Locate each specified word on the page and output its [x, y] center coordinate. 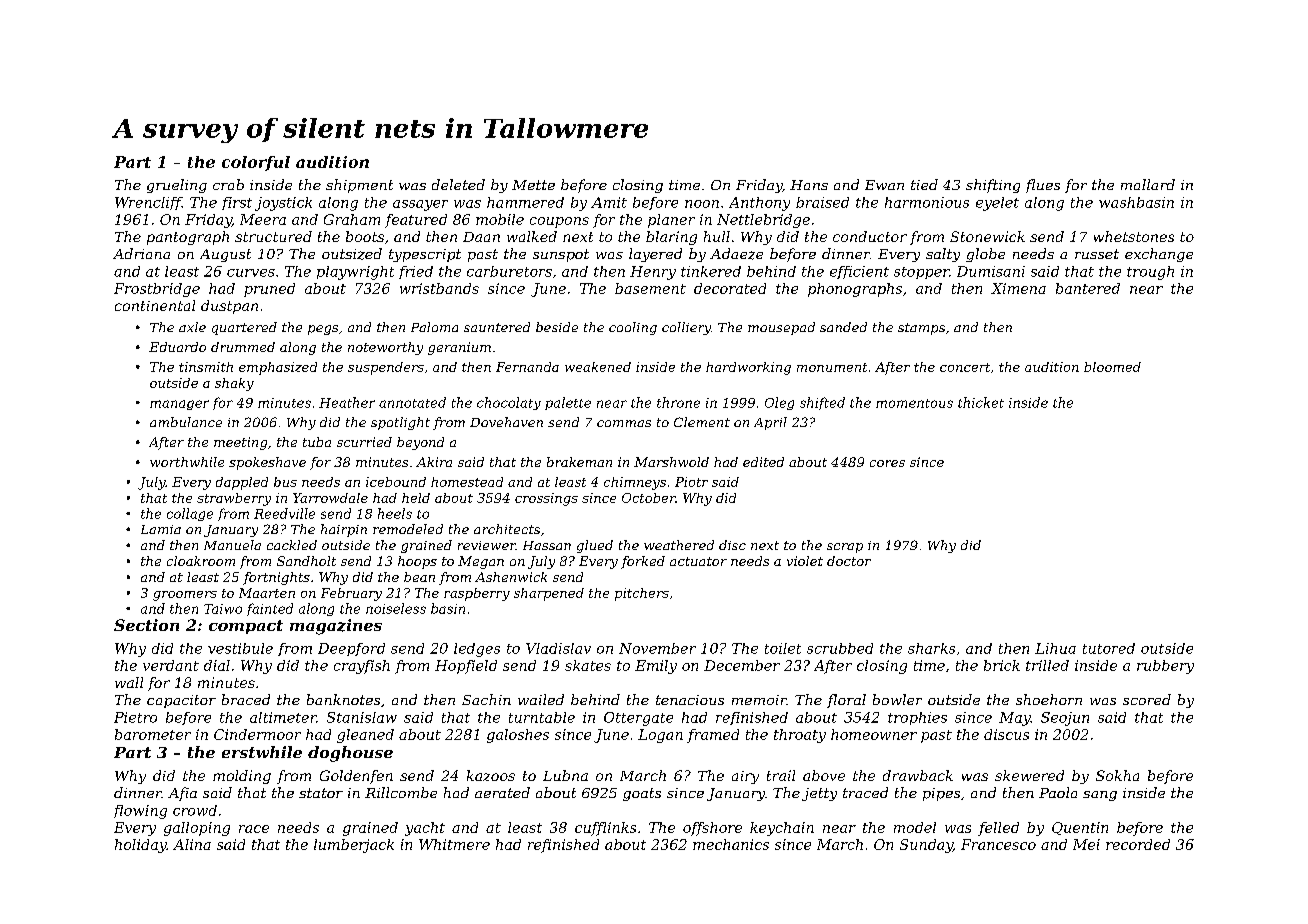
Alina [192, 844]
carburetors [509, 271]
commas [624, 423]
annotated [412, 402]
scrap [845, 548]
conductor [870, 236]
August [225, 255]
